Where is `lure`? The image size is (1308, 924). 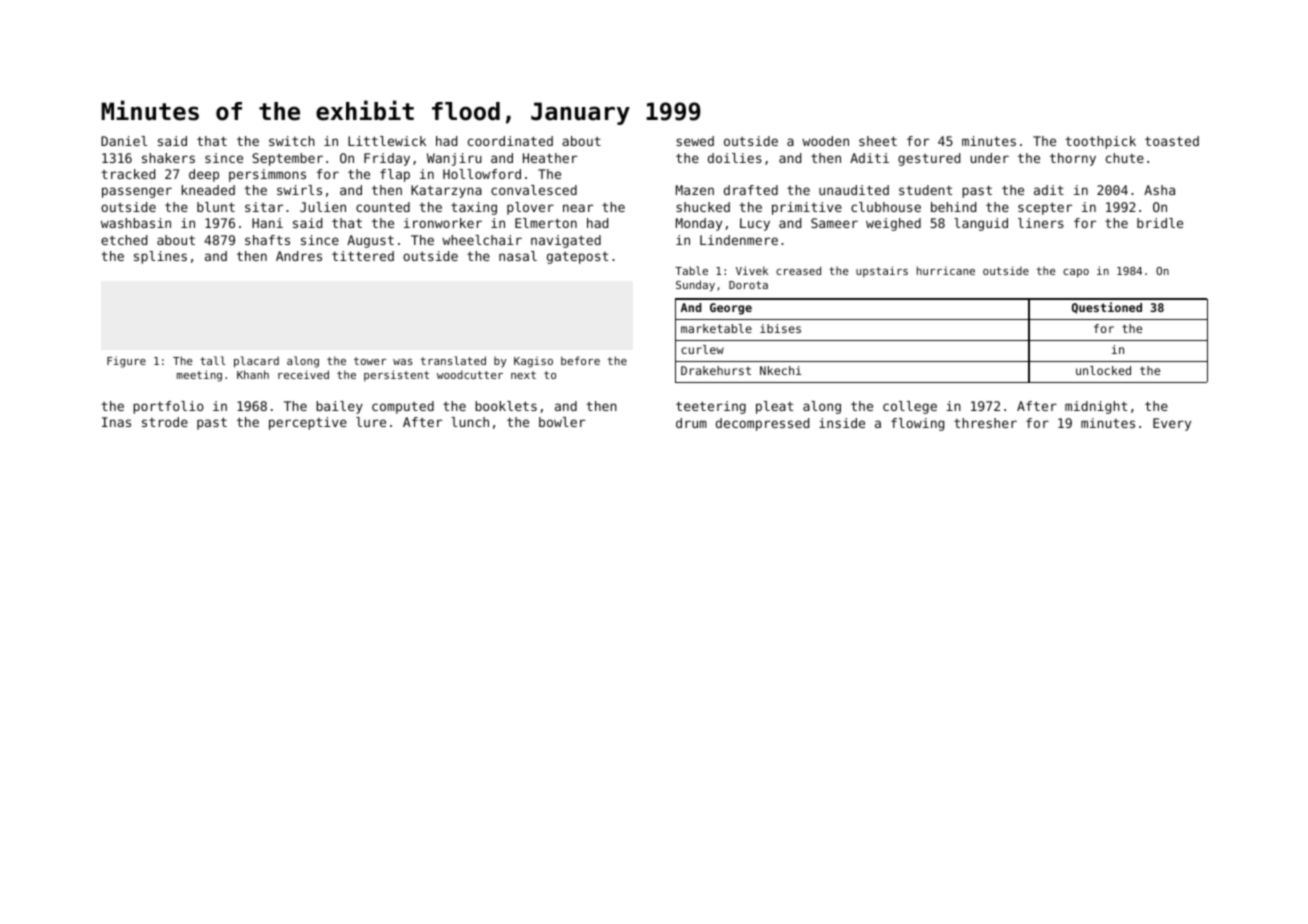
lure is located at coordinates (371, 422).
